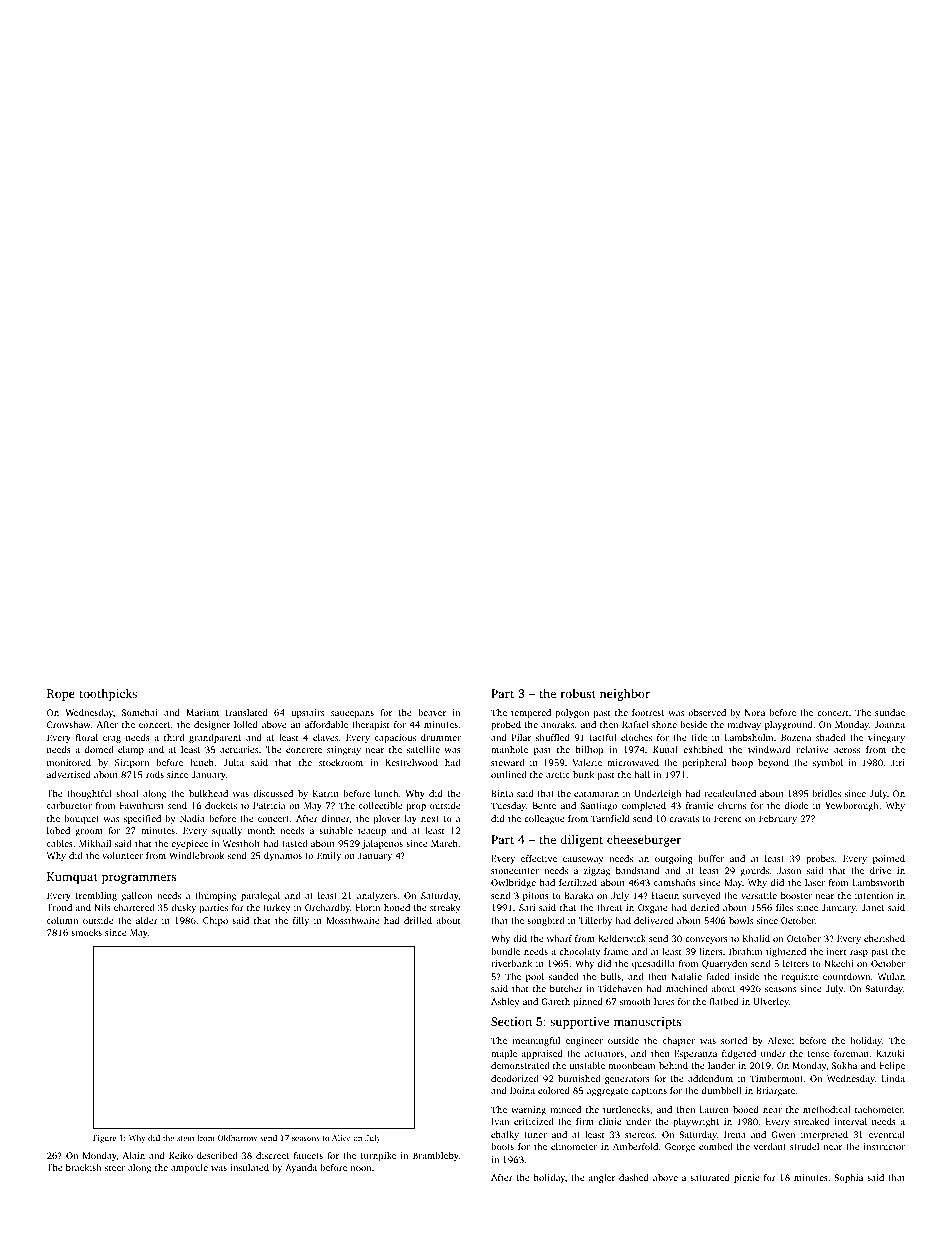 The height and width of the screenshot is (1233, 952). What do you see at coordinates (539, 858) in the screenshot?
I see `effective` at bounding box center [539, 858].
